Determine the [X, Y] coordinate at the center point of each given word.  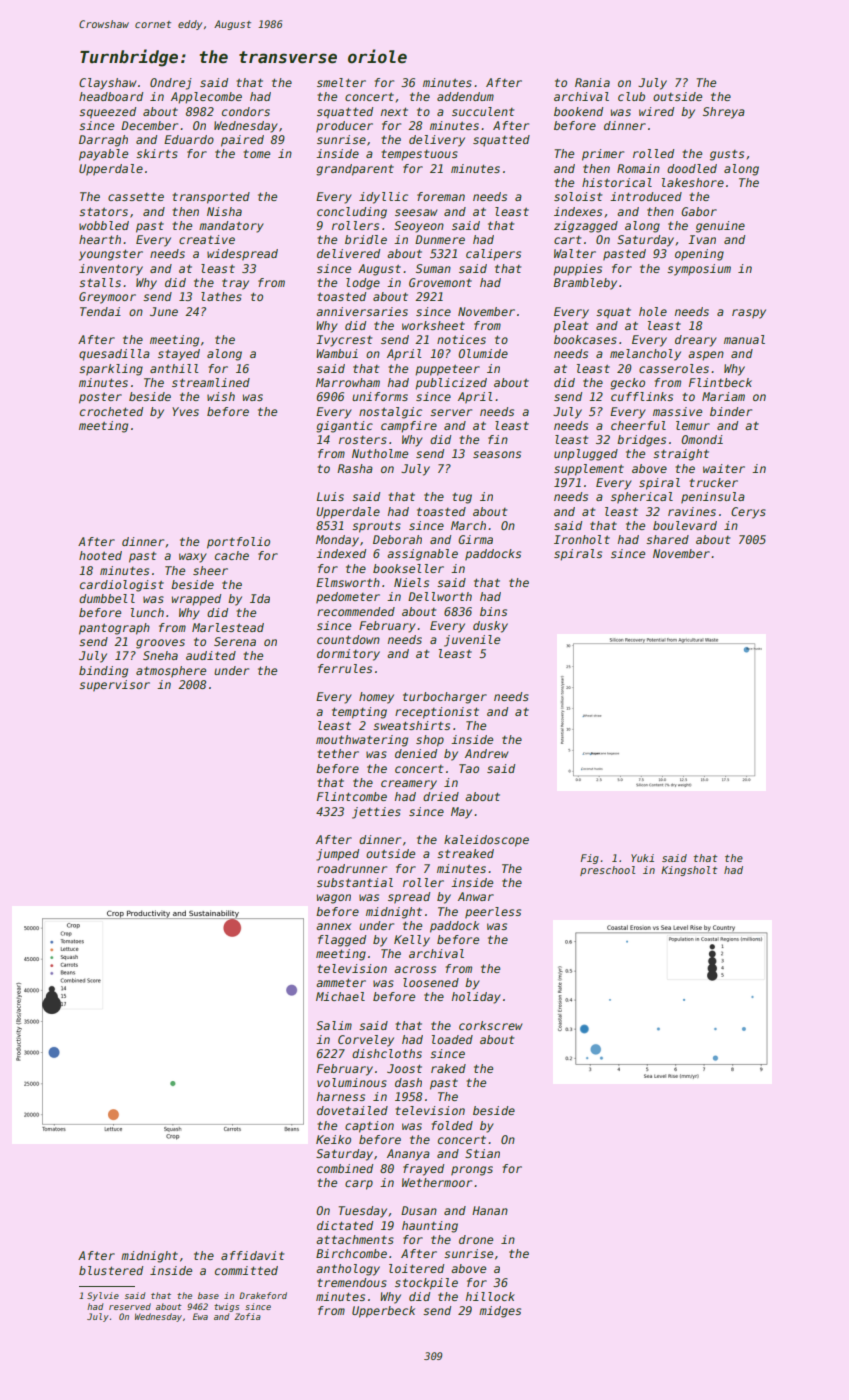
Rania [592, 82]
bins [493, 611]
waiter [724, 468]
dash [408, 1082]
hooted [100, 555]
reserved [130, 1306]
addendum [465, 96]
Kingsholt [689, 871]
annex [333, 926]
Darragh [103, 141]
